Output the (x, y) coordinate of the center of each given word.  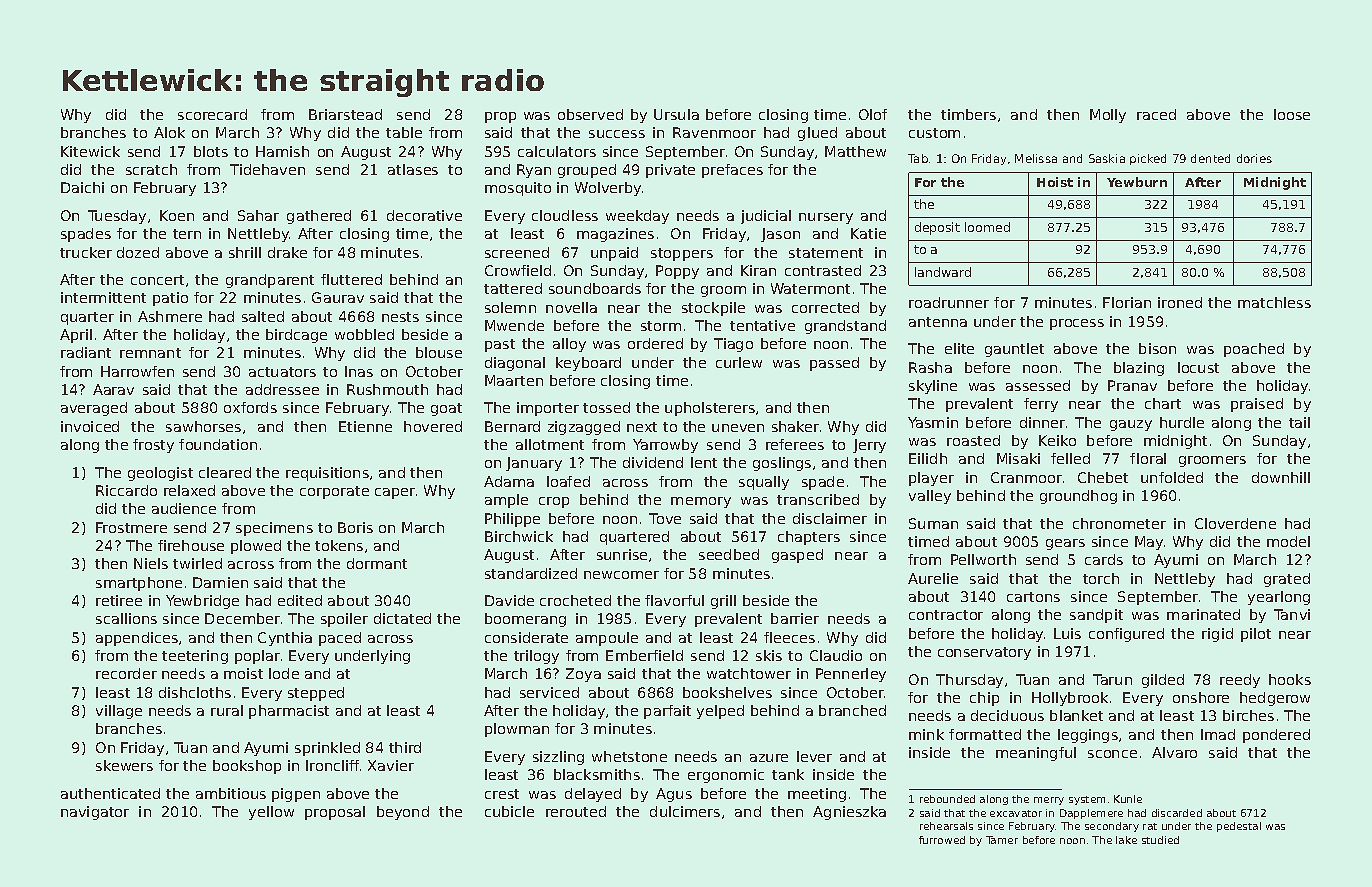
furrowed (942, 840)
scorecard (212, 114)
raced (1156, 114)
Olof (873, 114)
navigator (95, 813)
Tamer (1002, 840)
